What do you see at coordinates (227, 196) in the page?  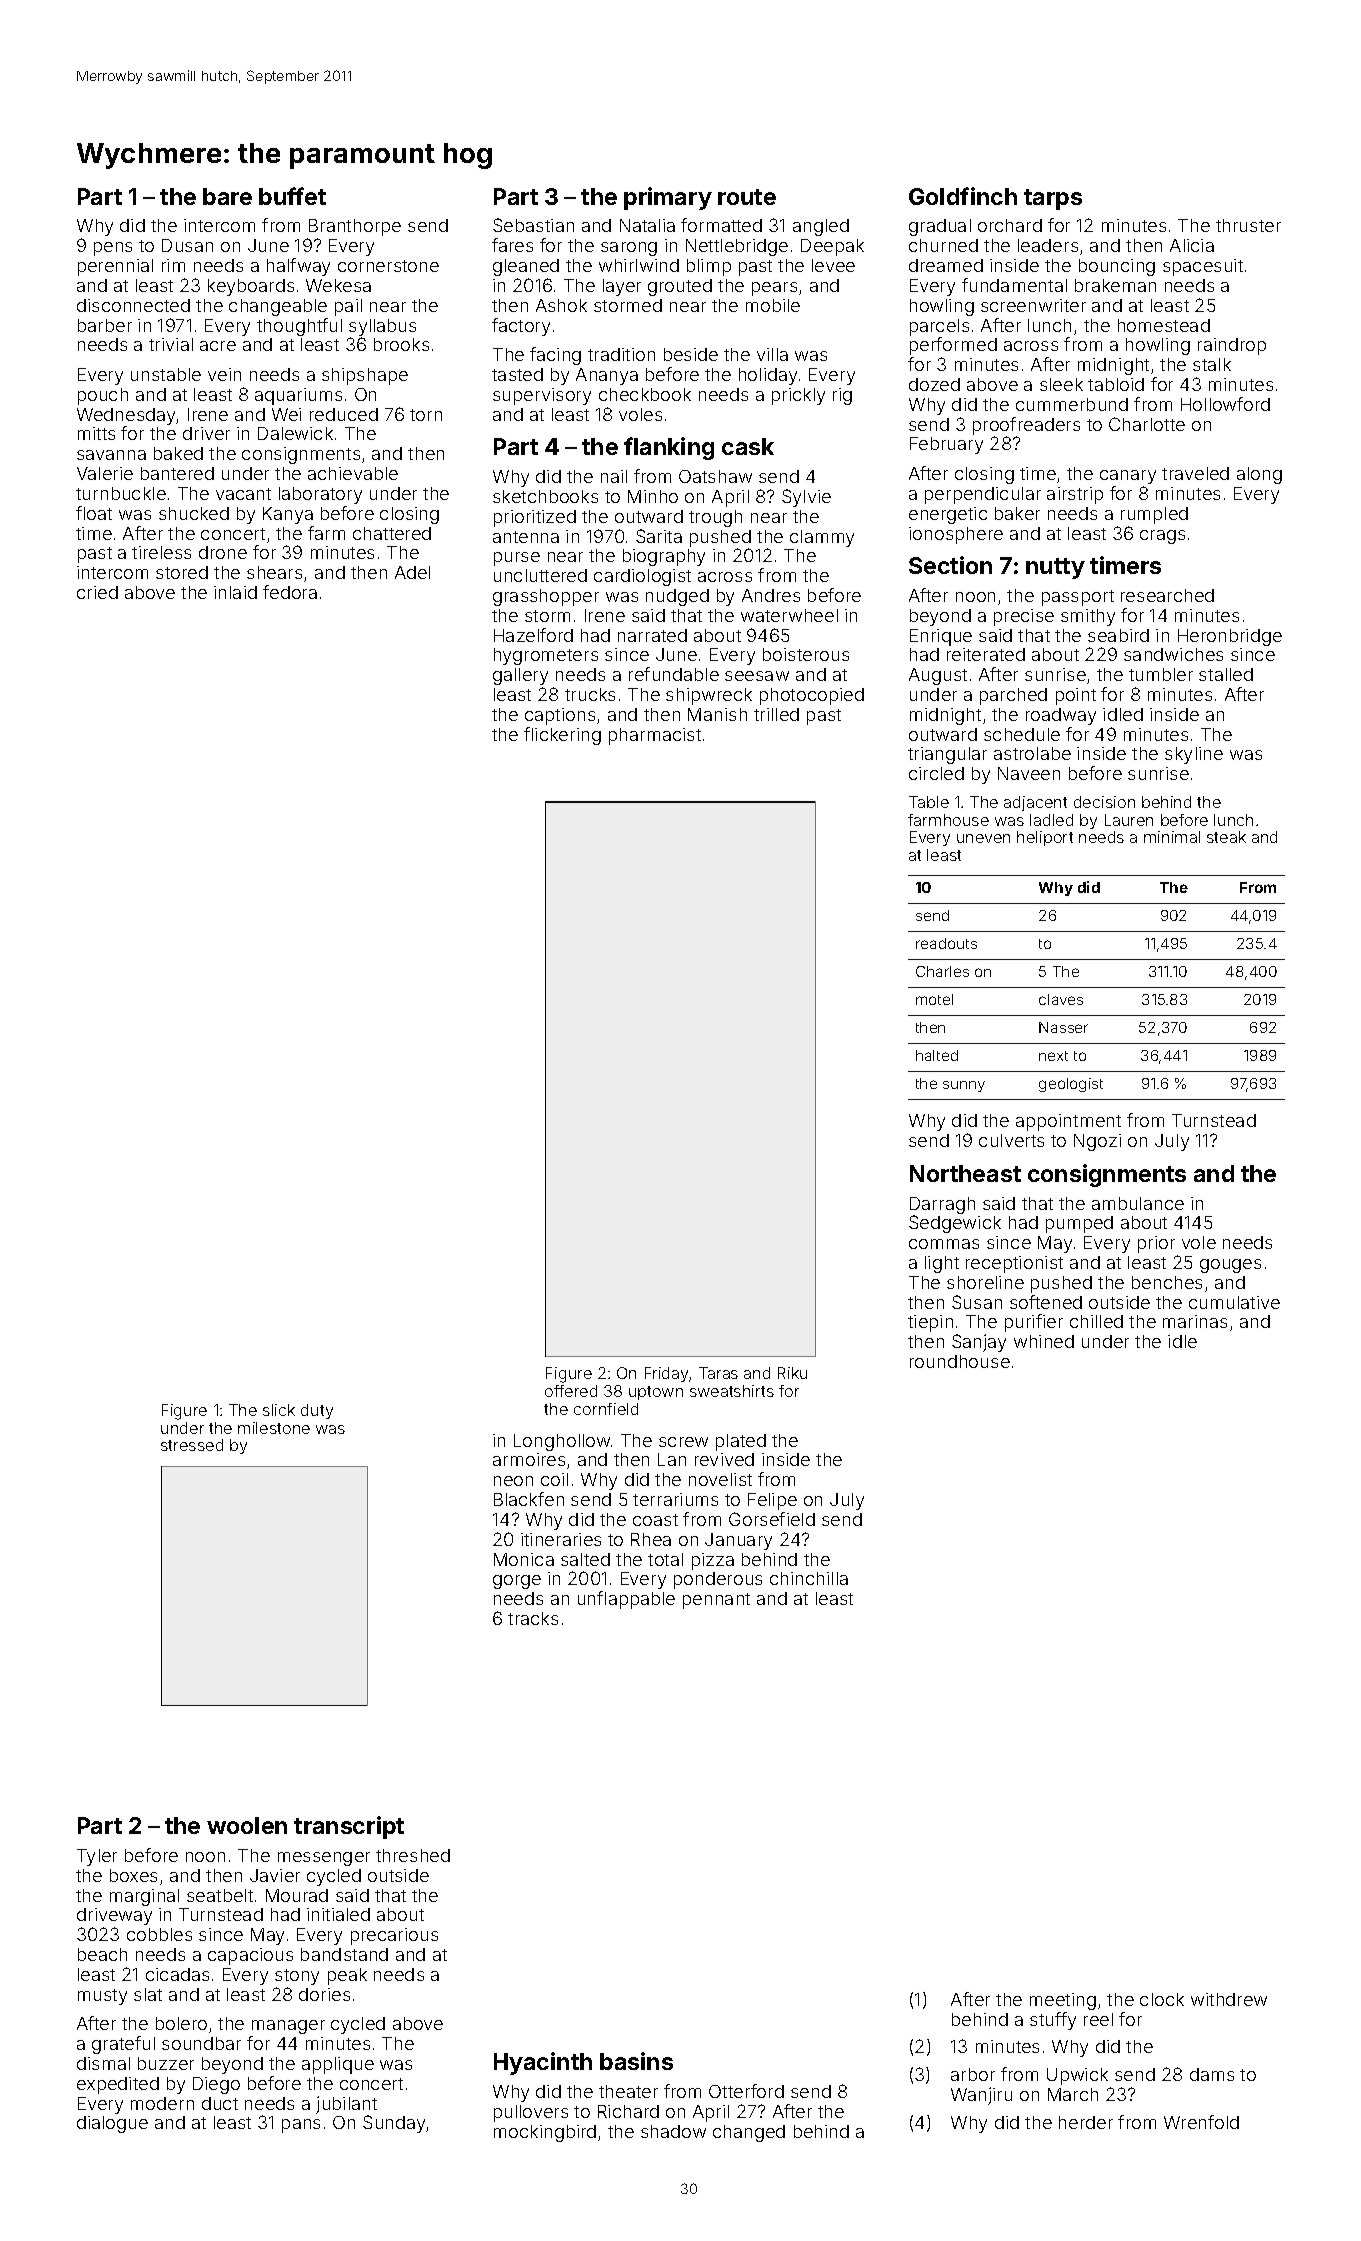 I see `bare` at bounding box center [227, 196].
